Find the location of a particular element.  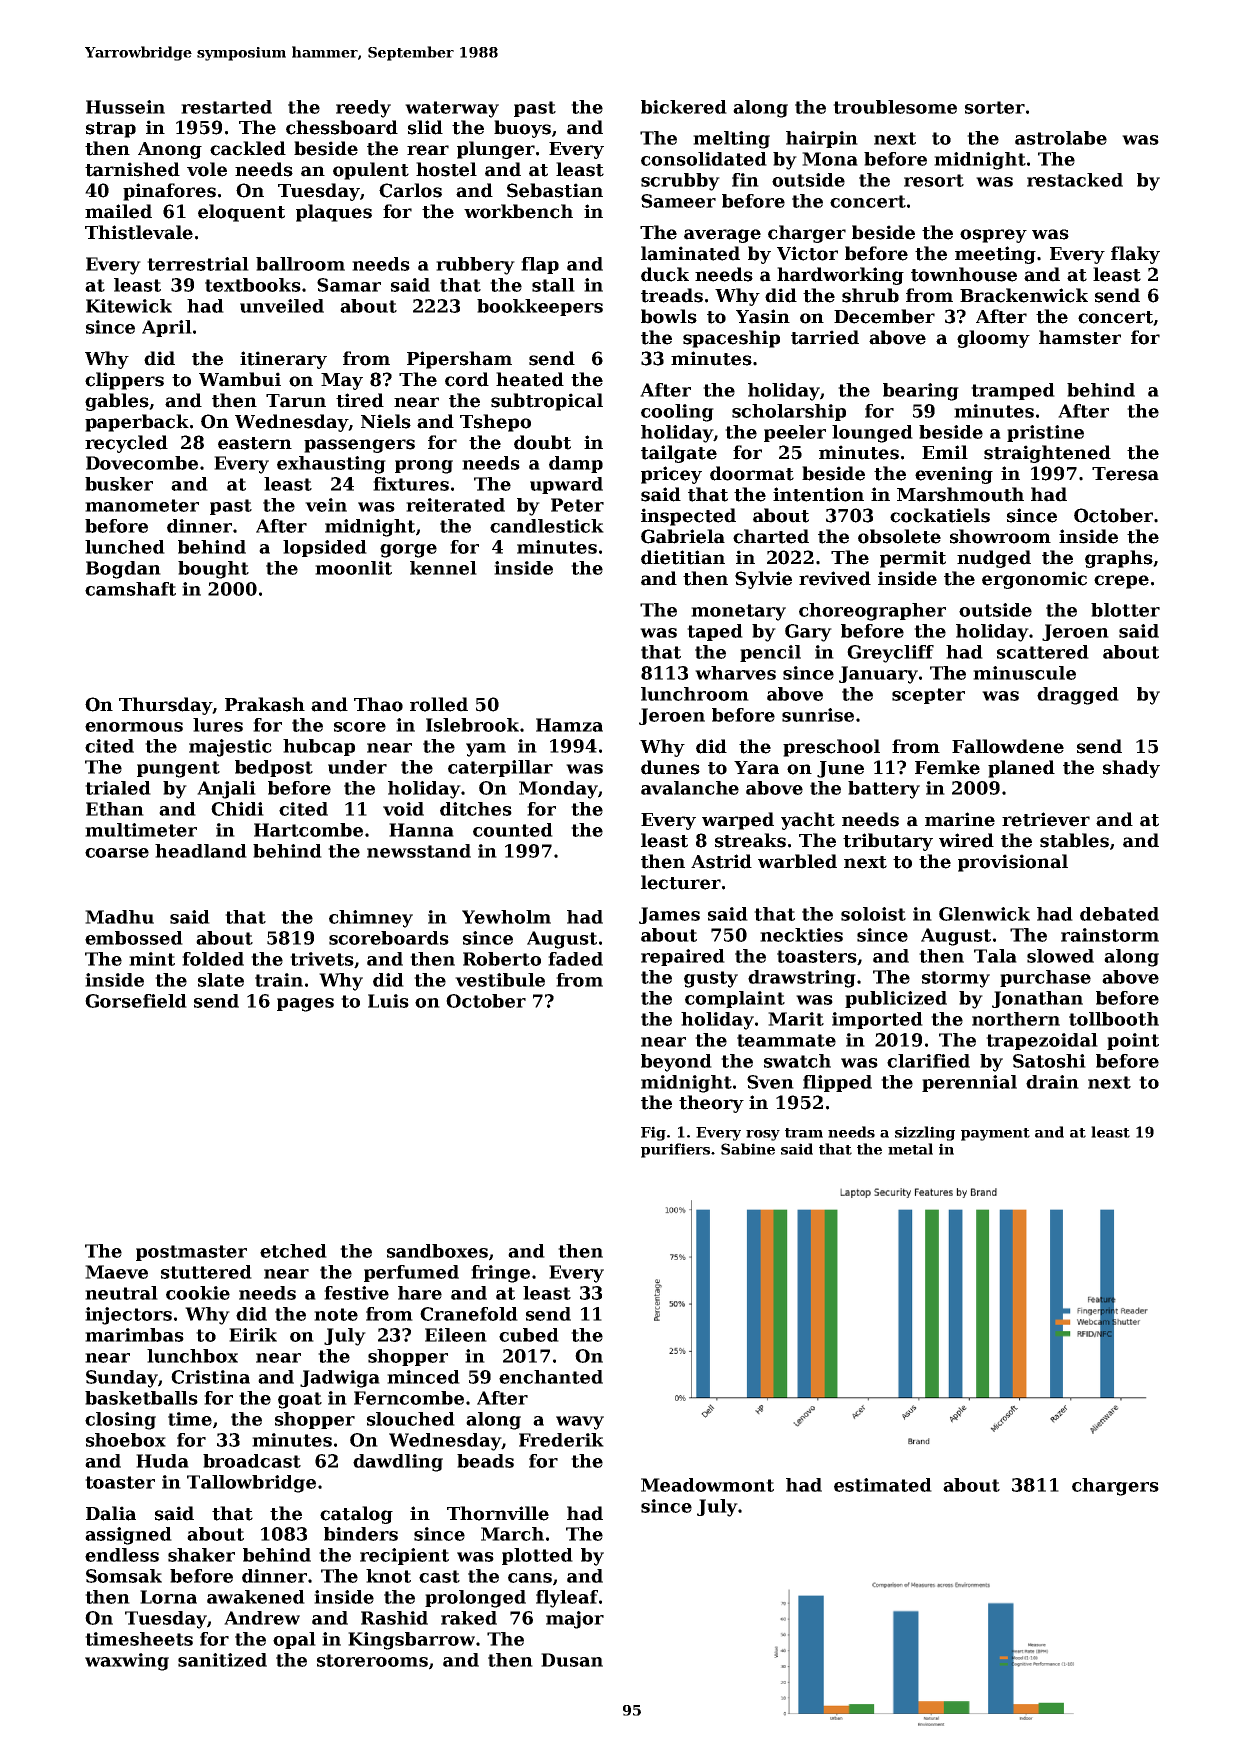

moonlit is located at coordinates (353, 568).
